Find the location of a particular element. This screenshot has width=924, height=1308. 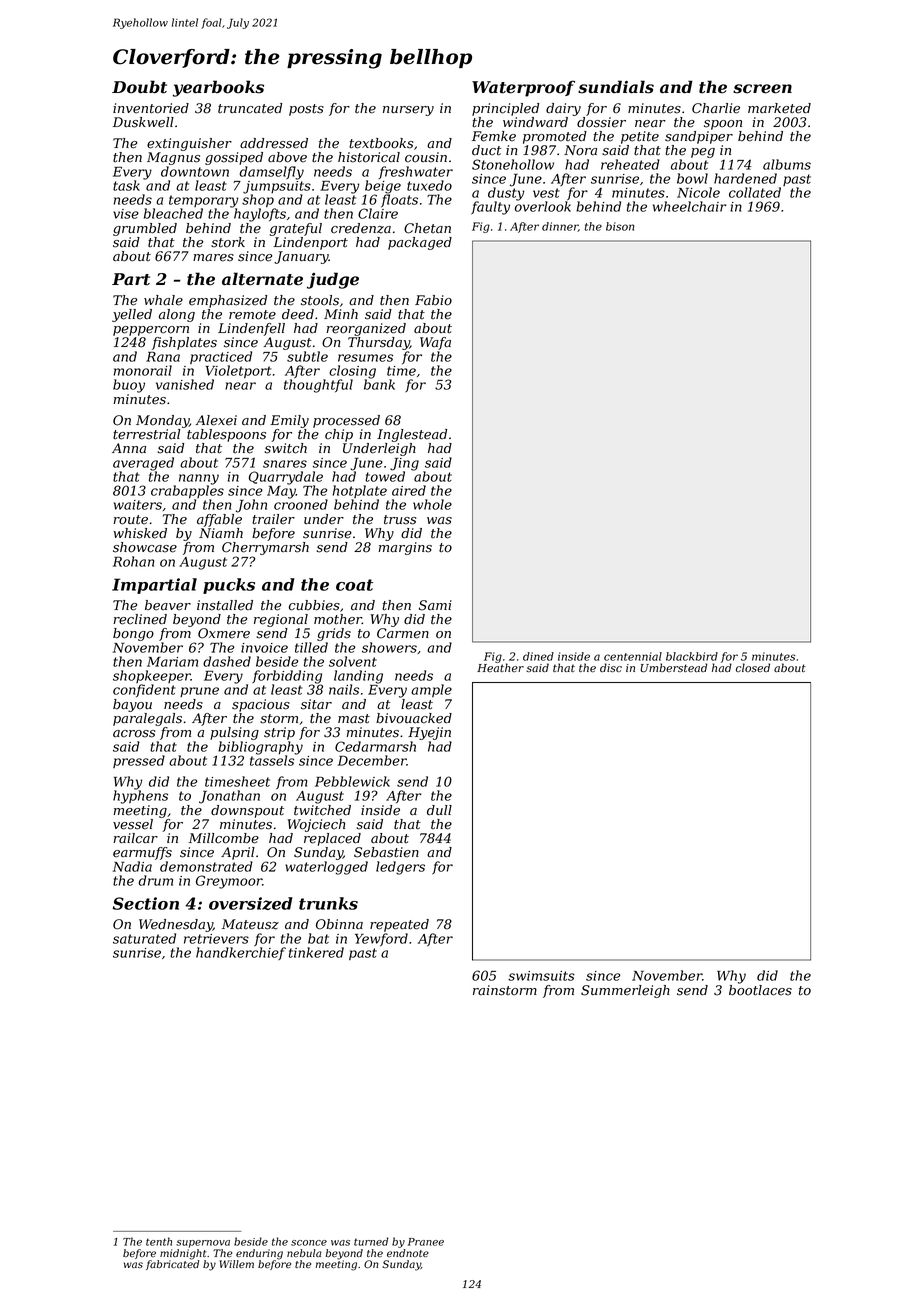

yearbooks is located at coordinates (218, 88).
